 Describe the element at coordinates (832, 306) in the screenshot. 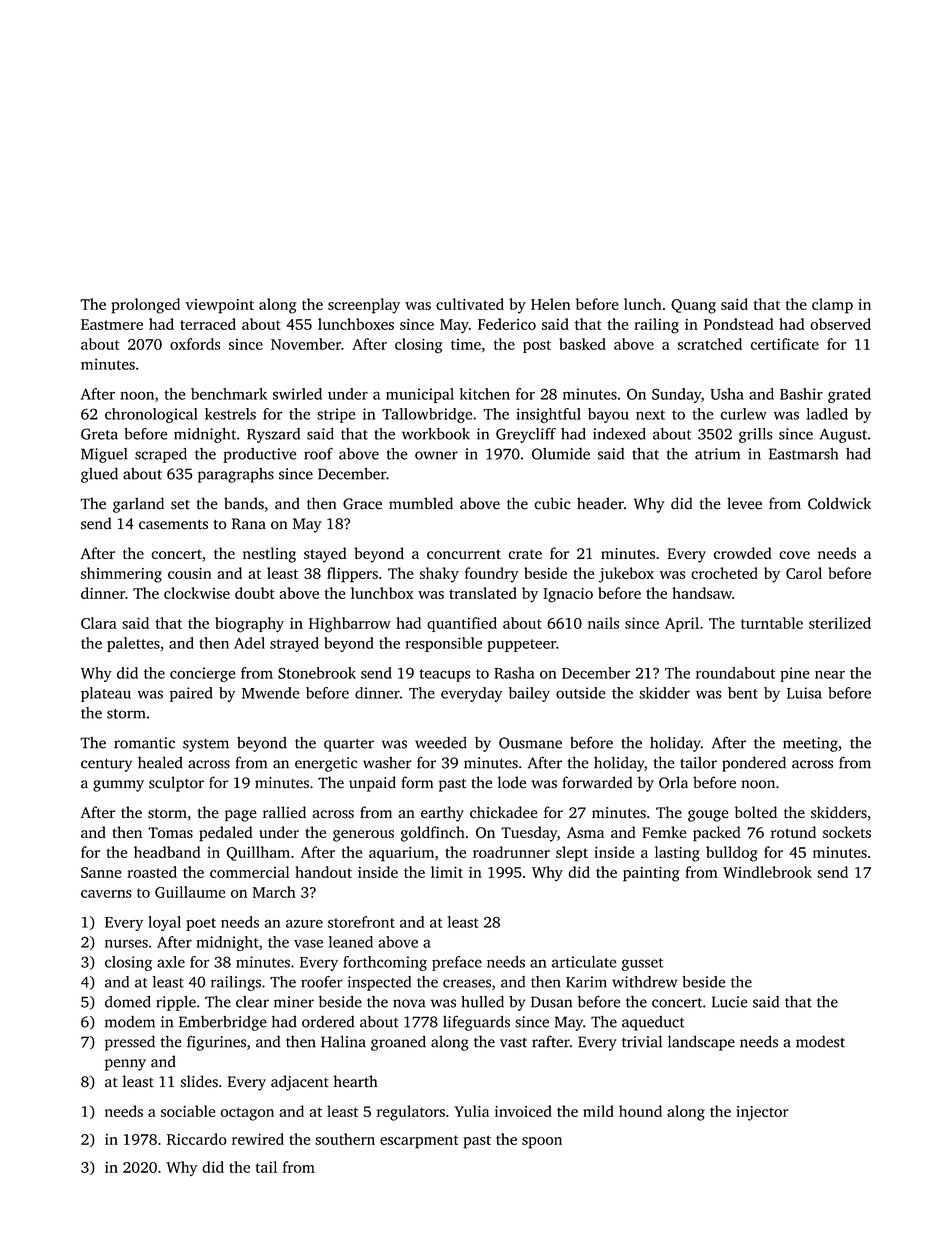

I see `clamp` at that location.
